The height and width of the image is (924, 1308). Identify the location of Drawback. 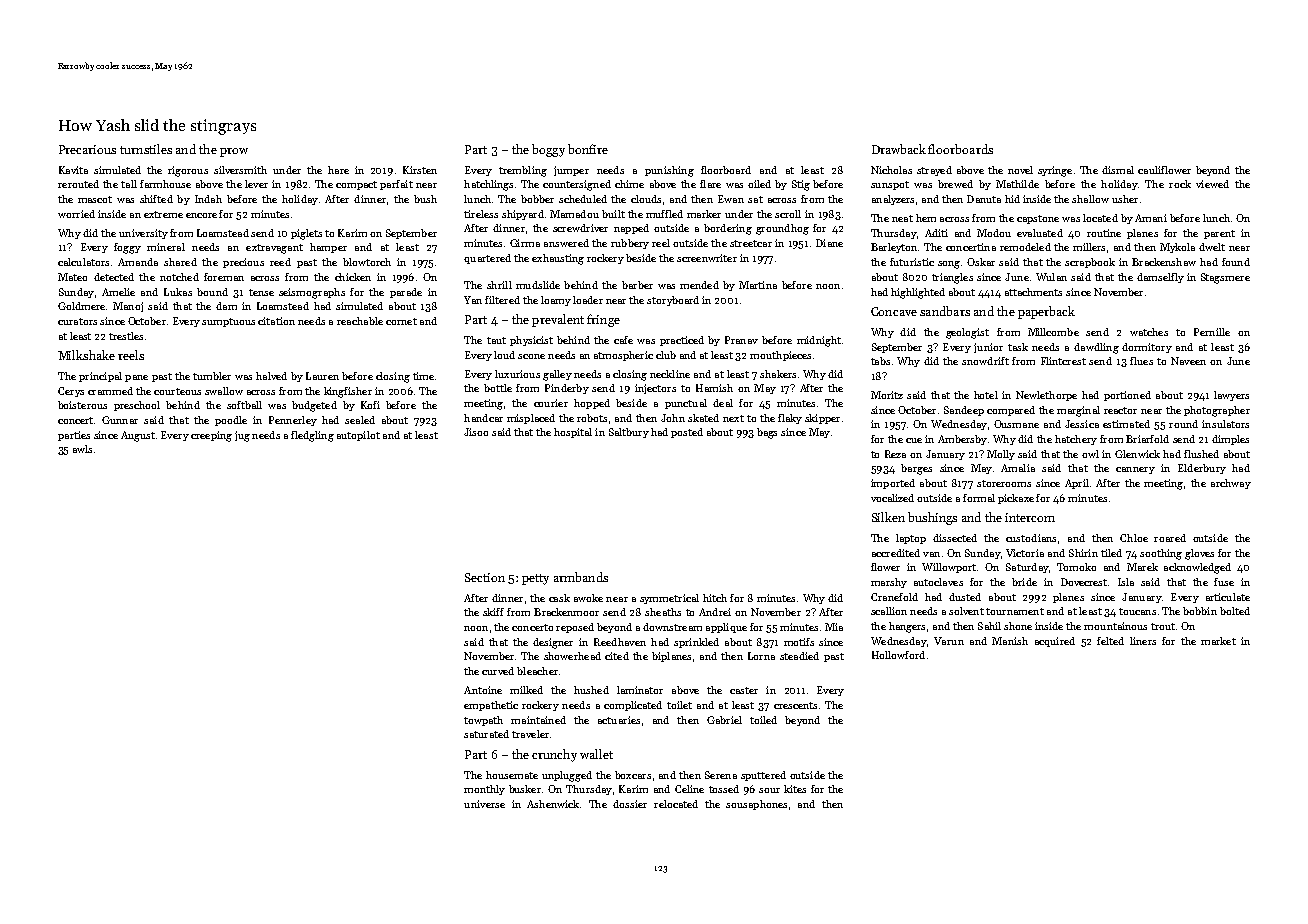
(899, 149).
